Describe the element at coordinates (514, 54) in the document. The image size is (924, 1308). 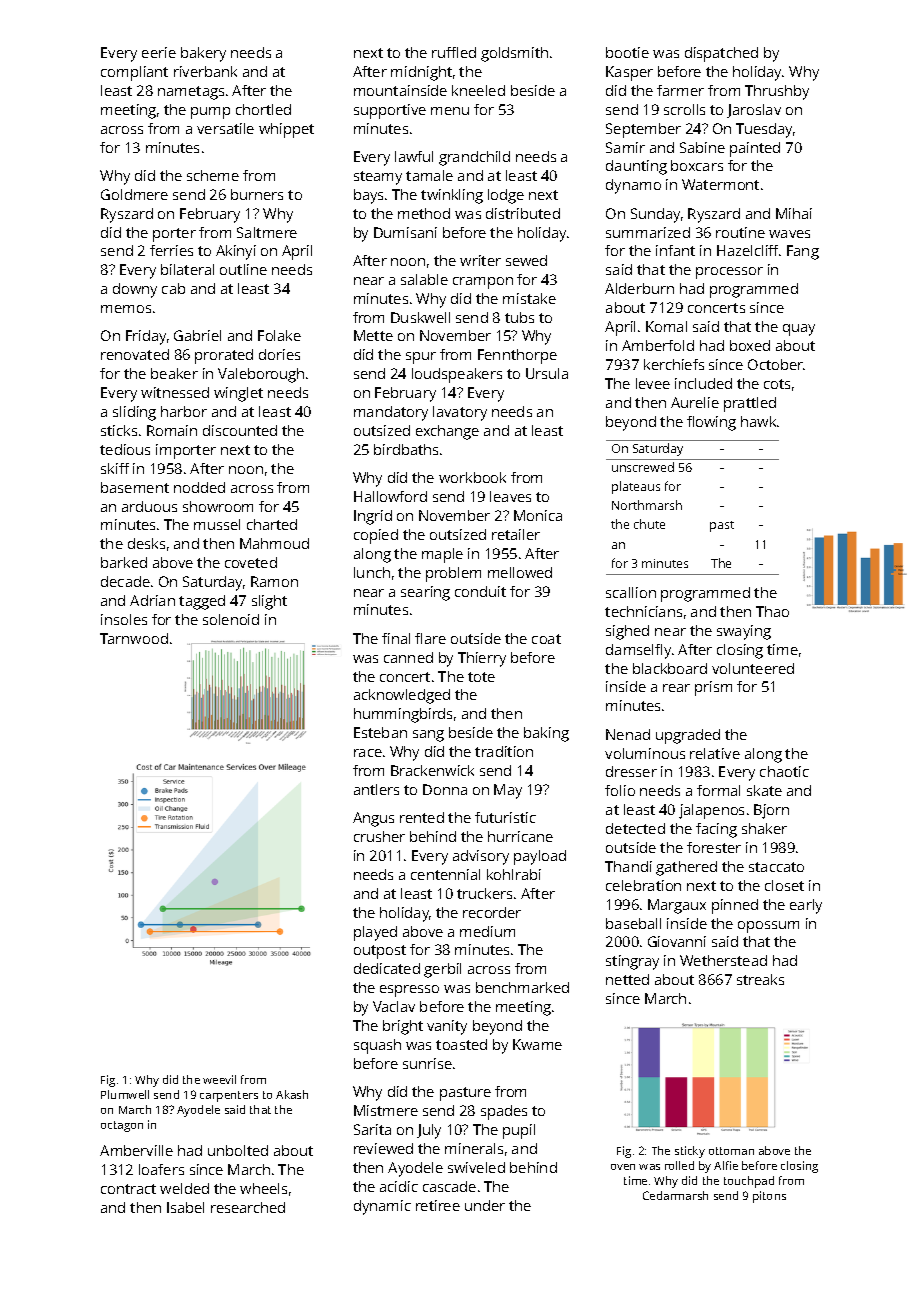
I see `goldsmith` at that location.
